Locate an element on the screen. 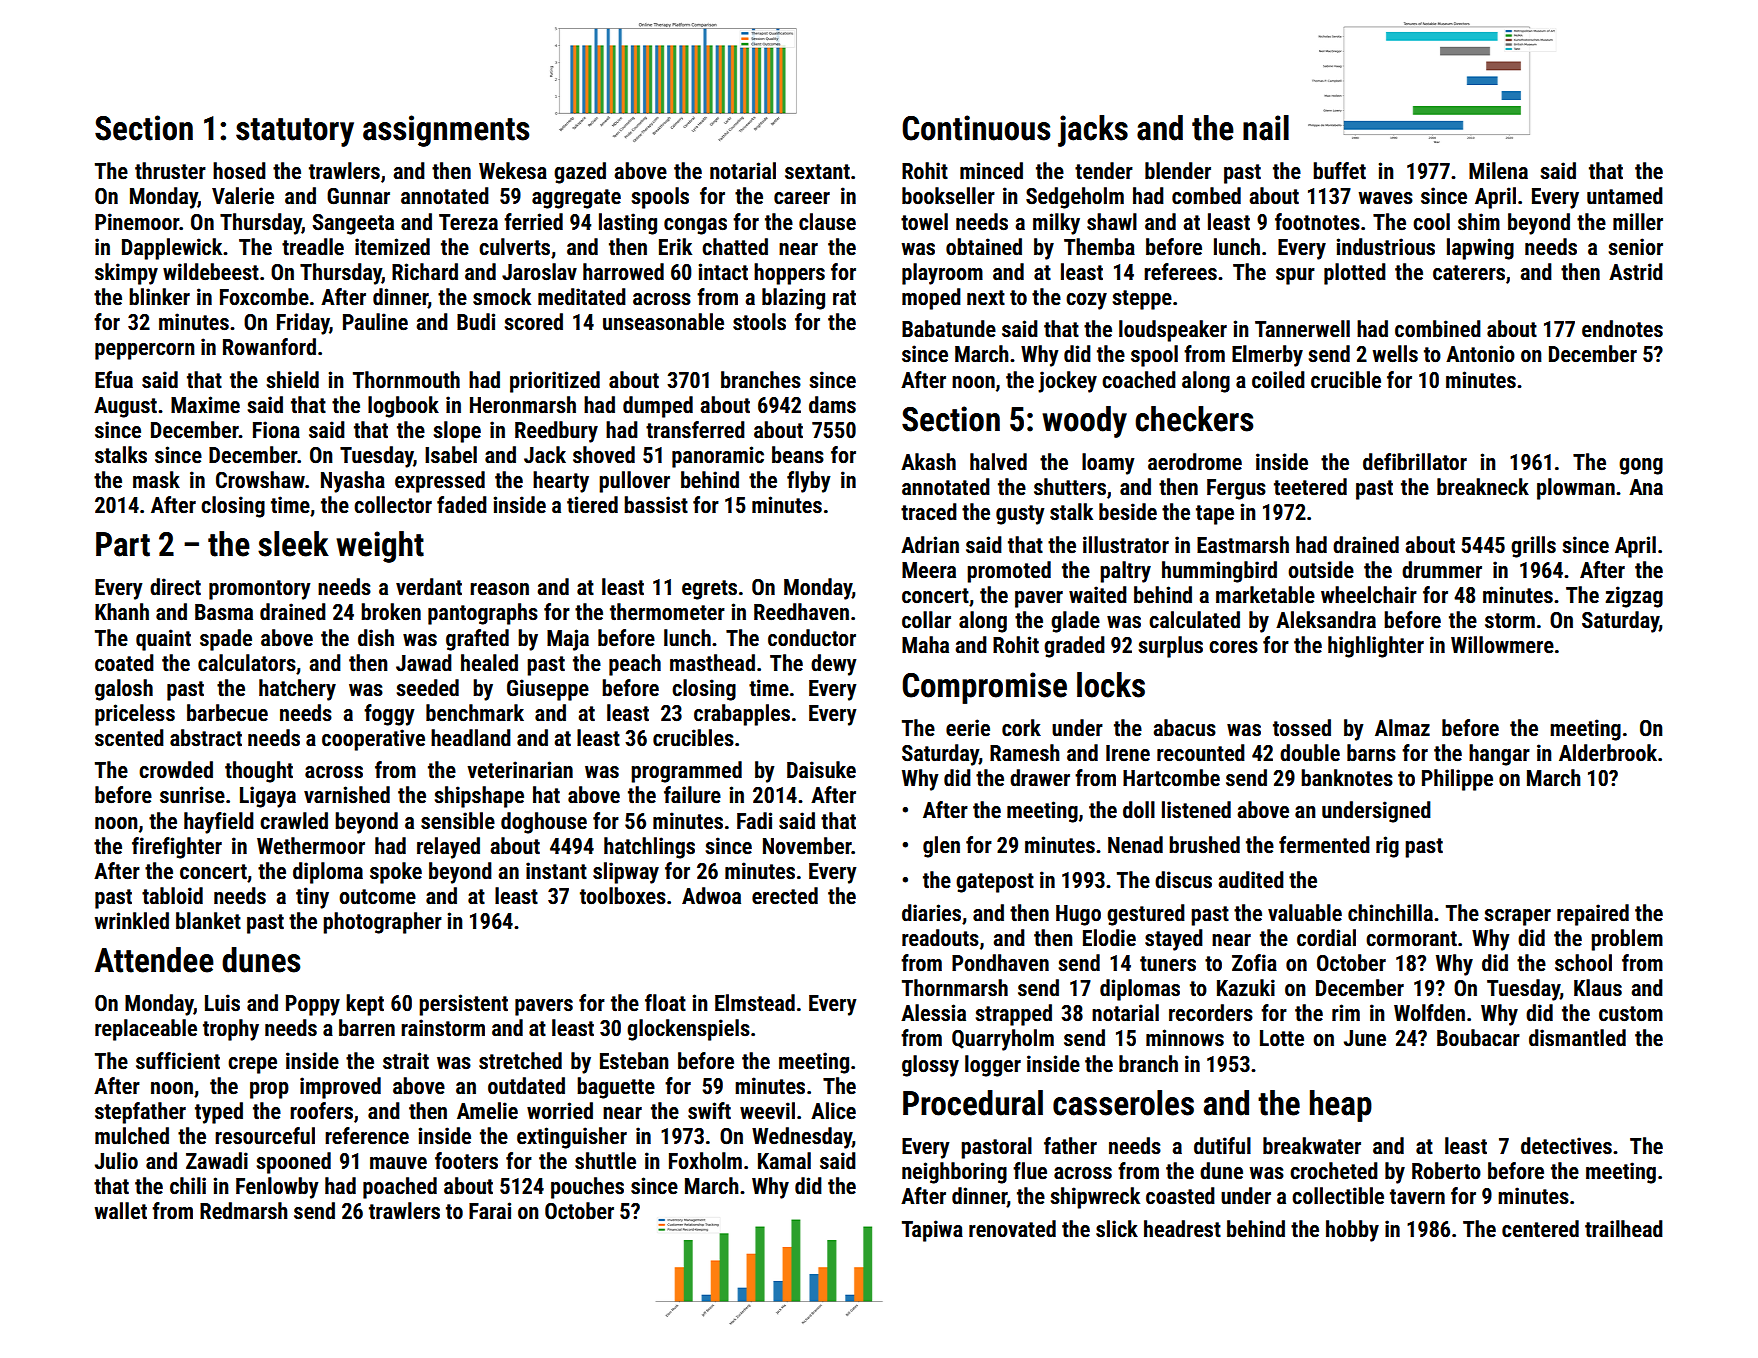  statutory is located at coordinates (295, 132).
